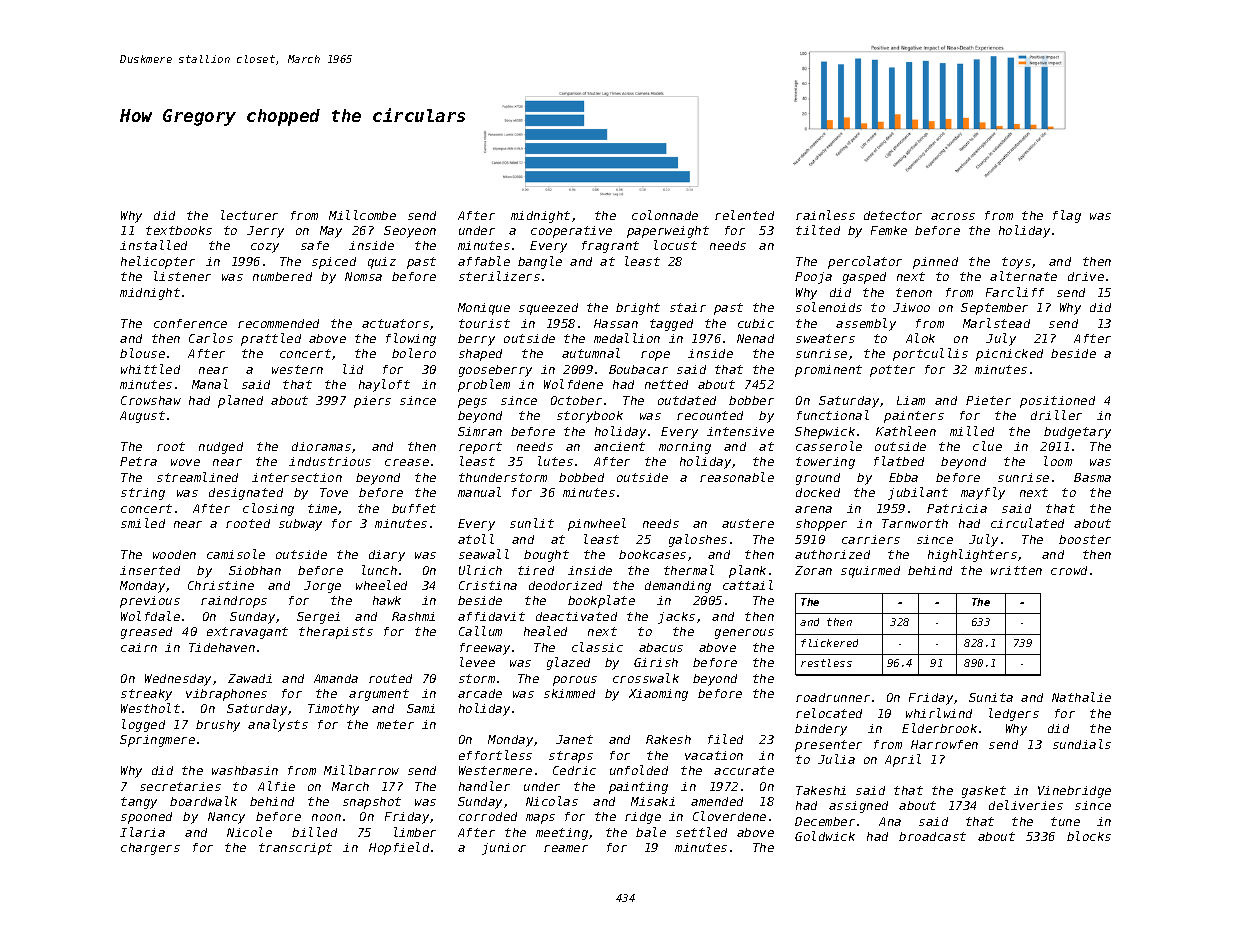  What do you see at coordinates (545, 631) in the image?
I see `healed` at bounding box center [545, 631].
